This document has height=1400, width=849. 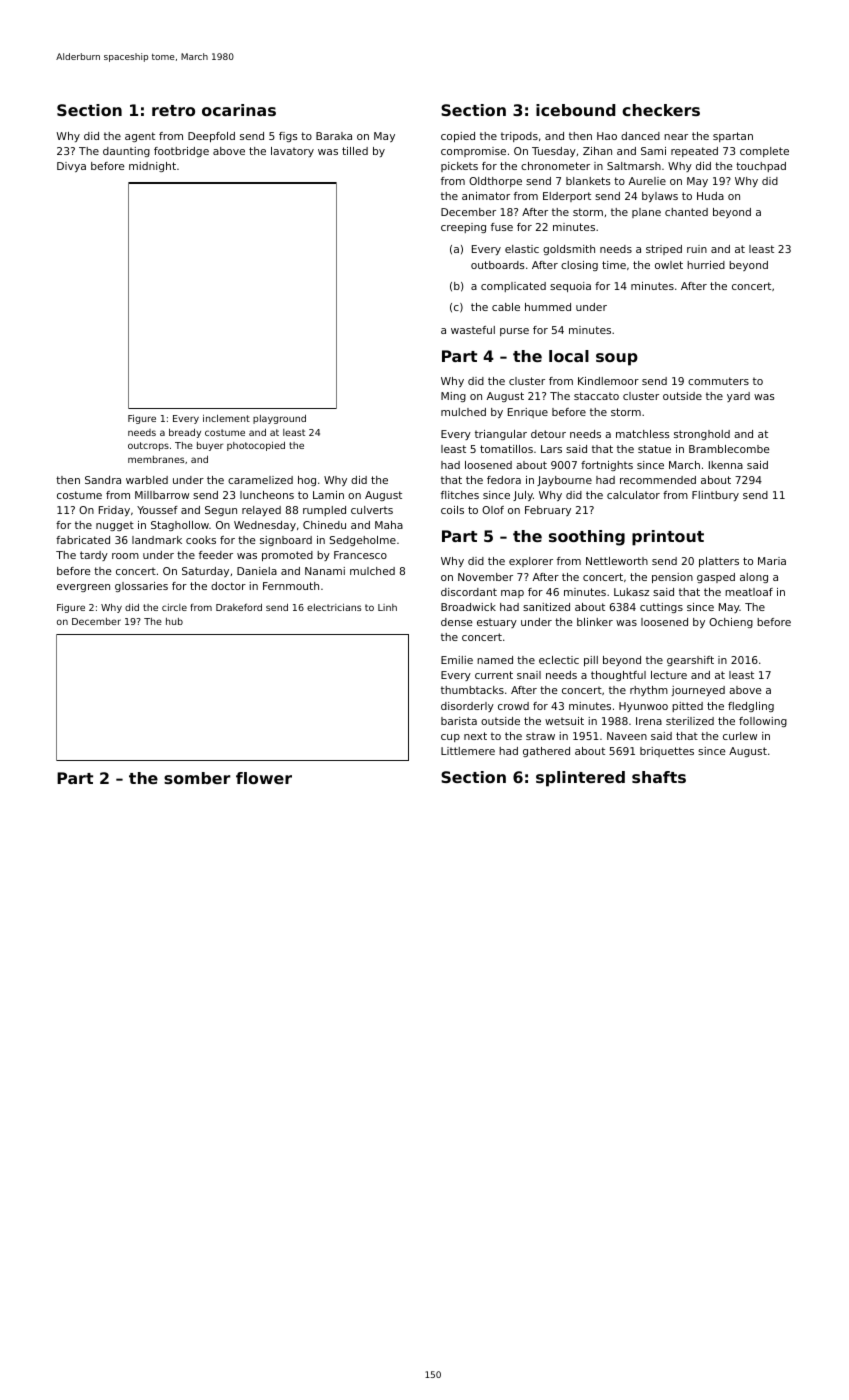 I want to click on somber, so click(x=197, y=778).
